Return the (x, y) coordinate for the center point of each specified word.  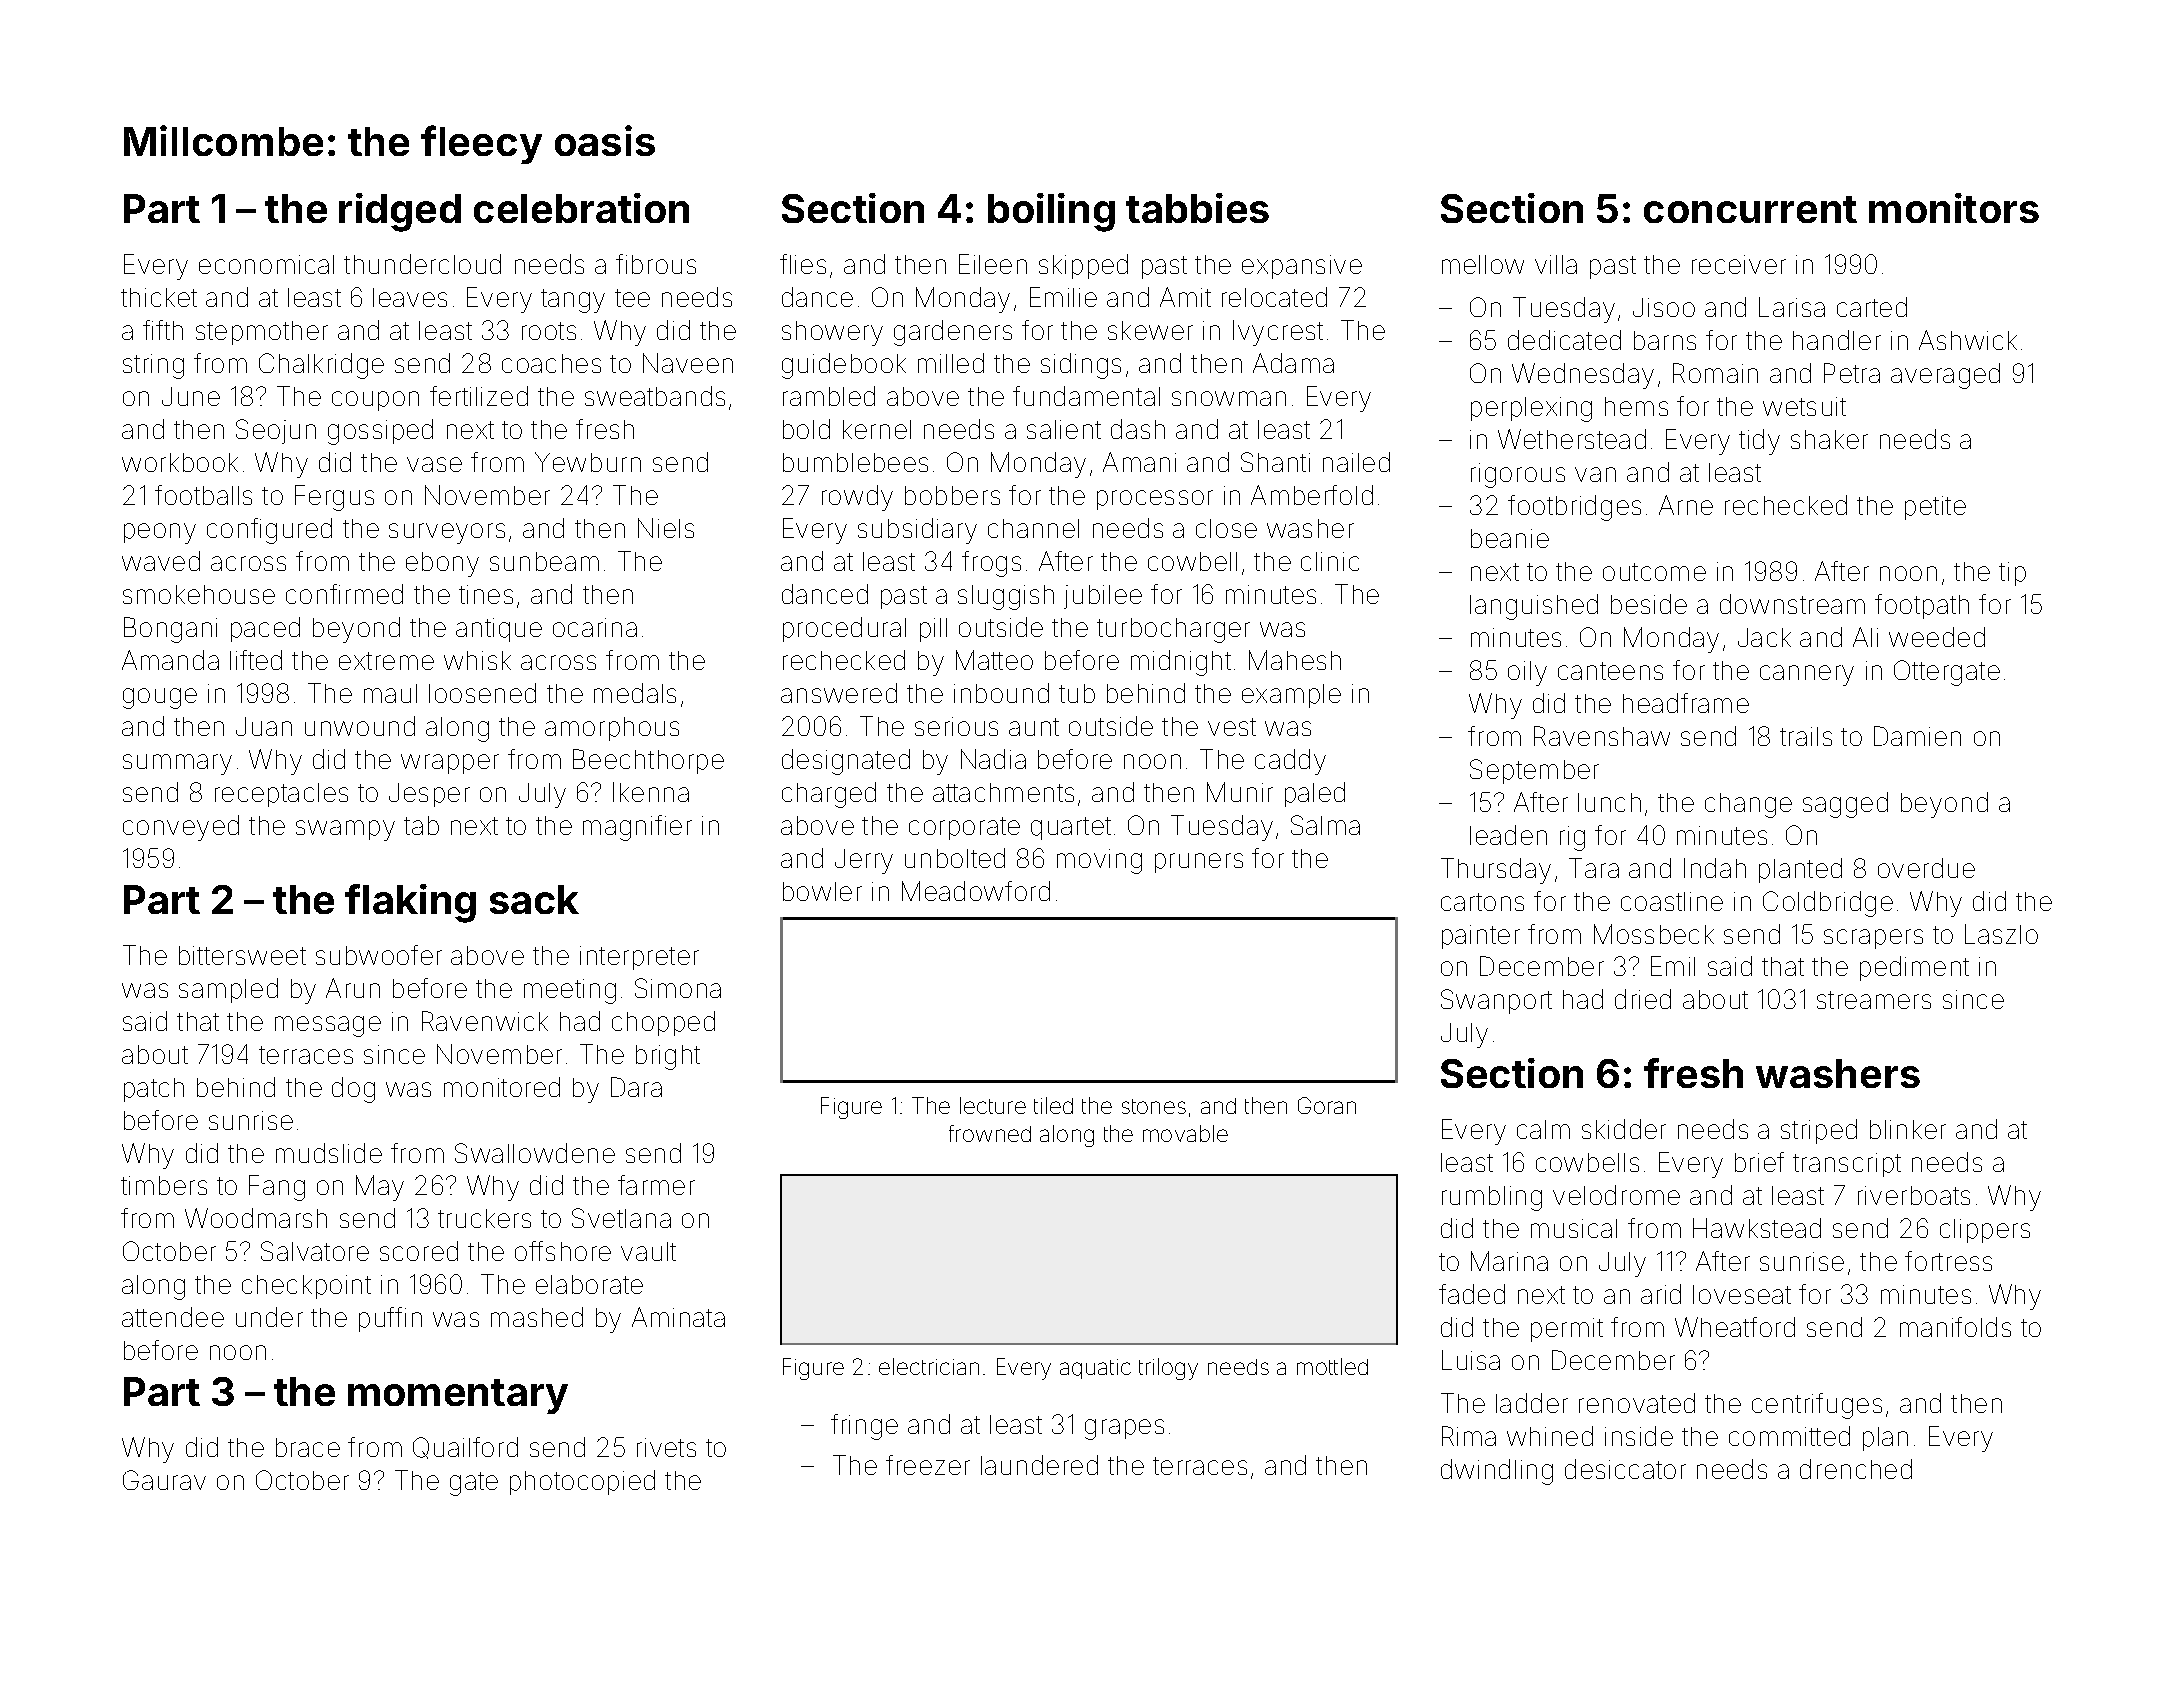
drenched (1856, 1469)
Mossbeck (1654, 934)
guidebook (844, 366)
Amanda (170, 660)
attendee (173, 1317)
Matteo (994, 660)
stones (1154, 1106)
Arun (353, 988)
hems (1636, 406)
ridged (400, 212)
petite (1935, 508)
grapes (1124, 1429)
